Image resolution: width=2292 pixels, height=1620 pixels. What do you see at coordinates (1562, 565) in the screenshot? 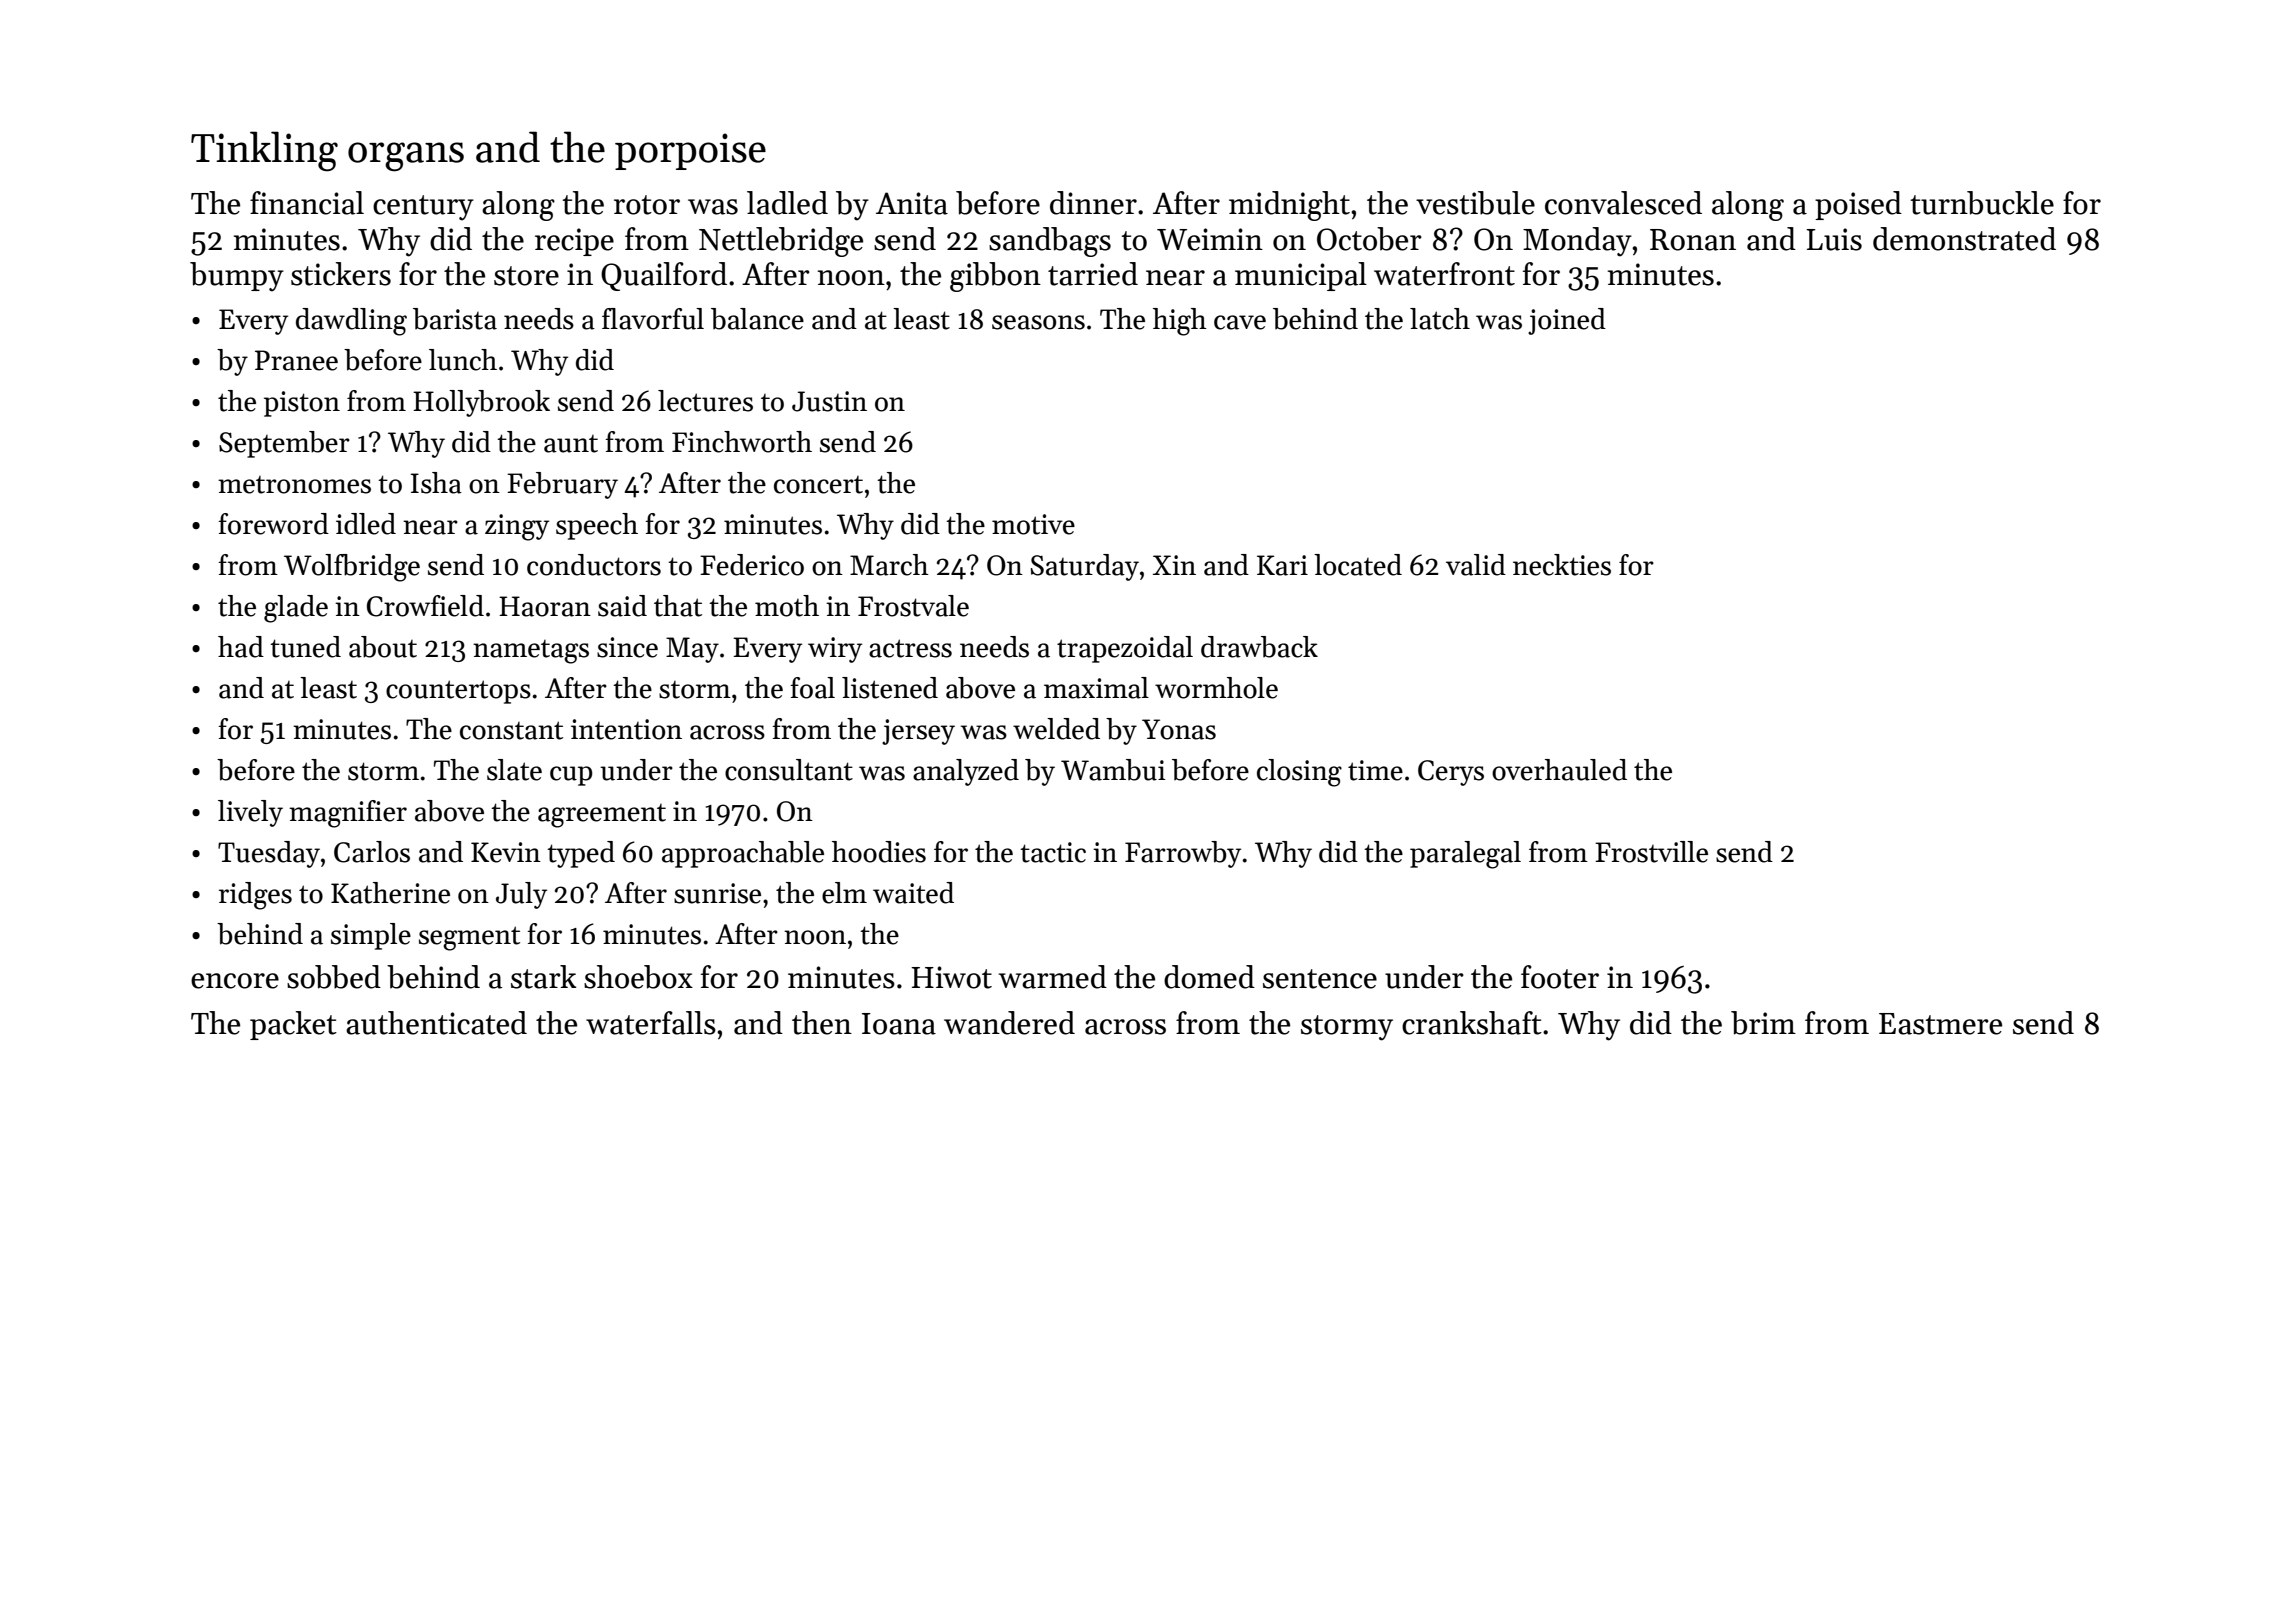
I see `neckties` at bounding box center [1562, 565].
